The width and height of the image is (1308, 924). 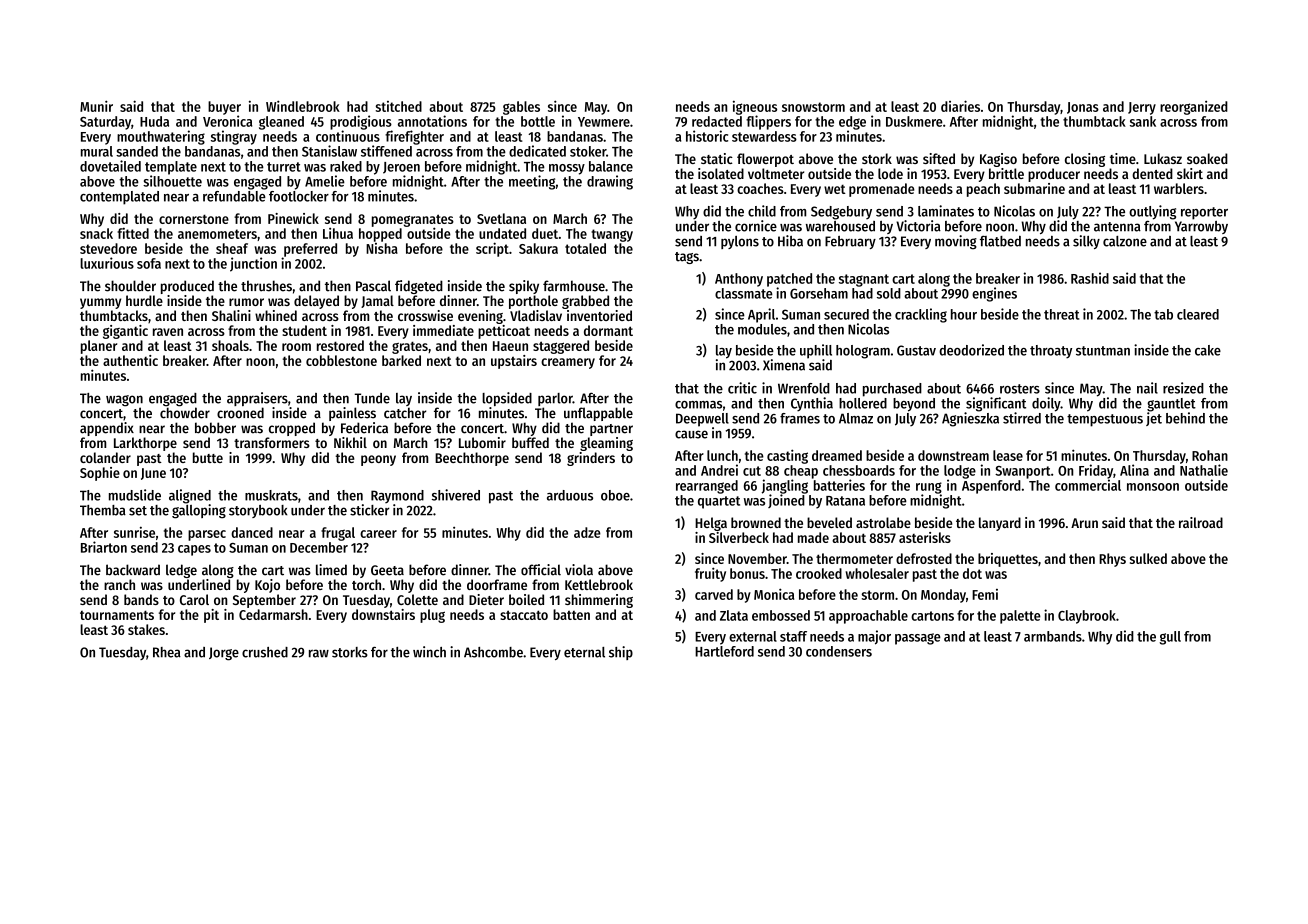 What do you see at coordinates (1201, 227) in the image?
I see `Yarrowby` at bounding box center [1201, 227].
